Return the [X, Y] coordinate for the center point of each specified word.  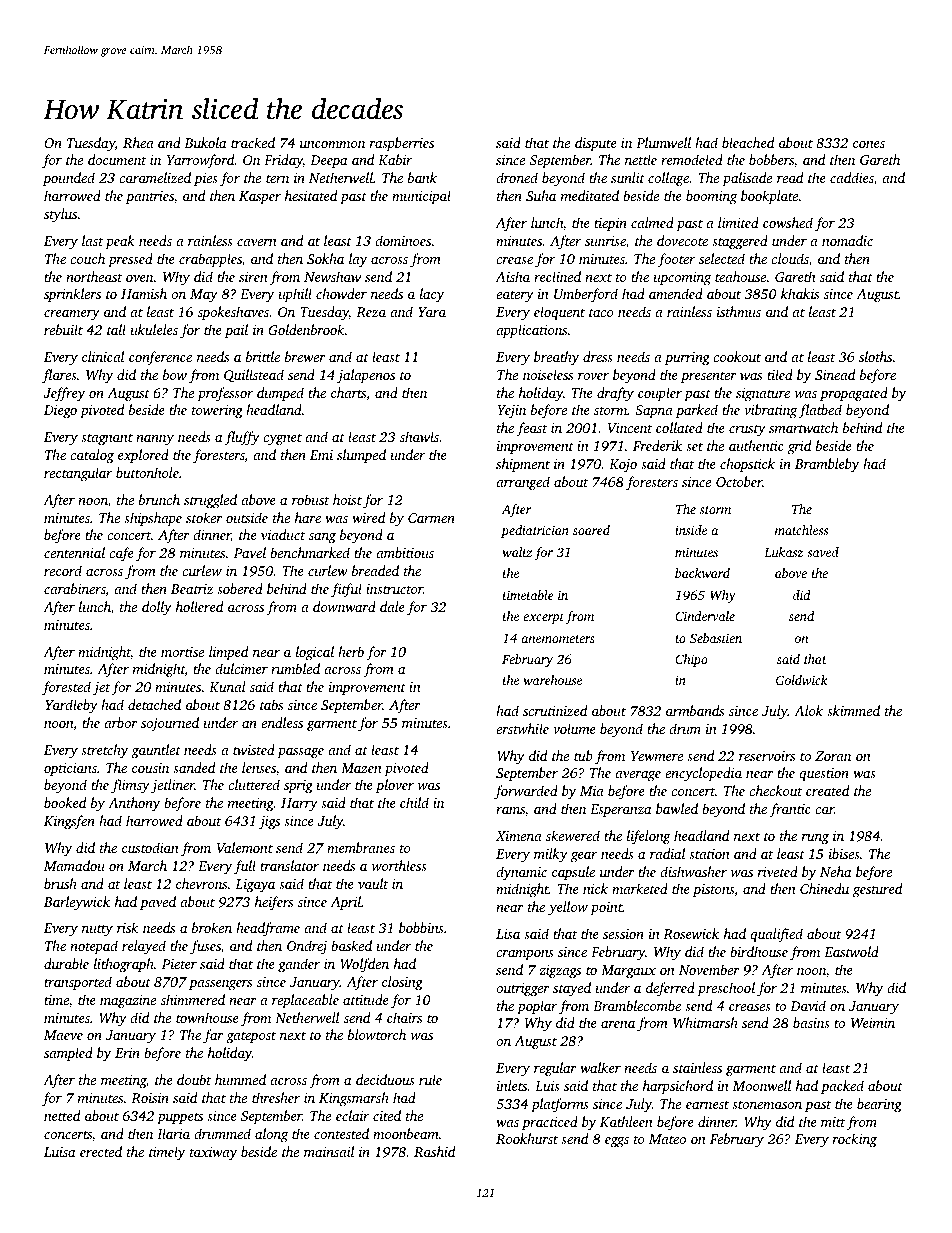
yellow [568, 908]
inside [691, 530]
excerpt [543, 618]
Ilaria [173, 1133]
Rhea [138, 142]
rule [430, 1079]
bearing [879, 1105]
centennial [74, 552]
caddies [852, 177]
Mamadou [74, 865]
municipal [421, 197]
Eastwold [851, 951]
